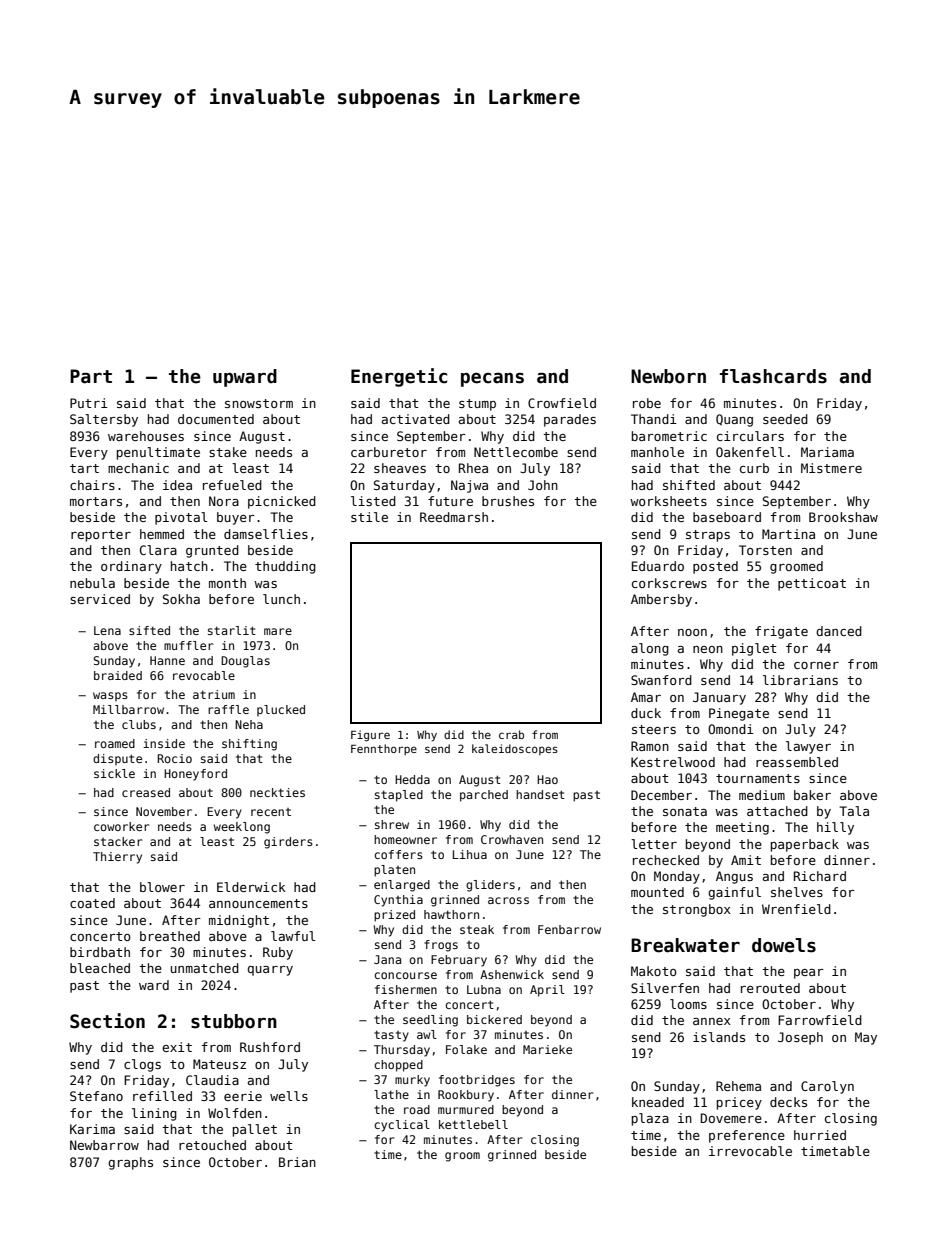  What do you see at coordinates (195, 775) in the screenshot?
I see `Honeyford` at bounding box center [195, 775].
